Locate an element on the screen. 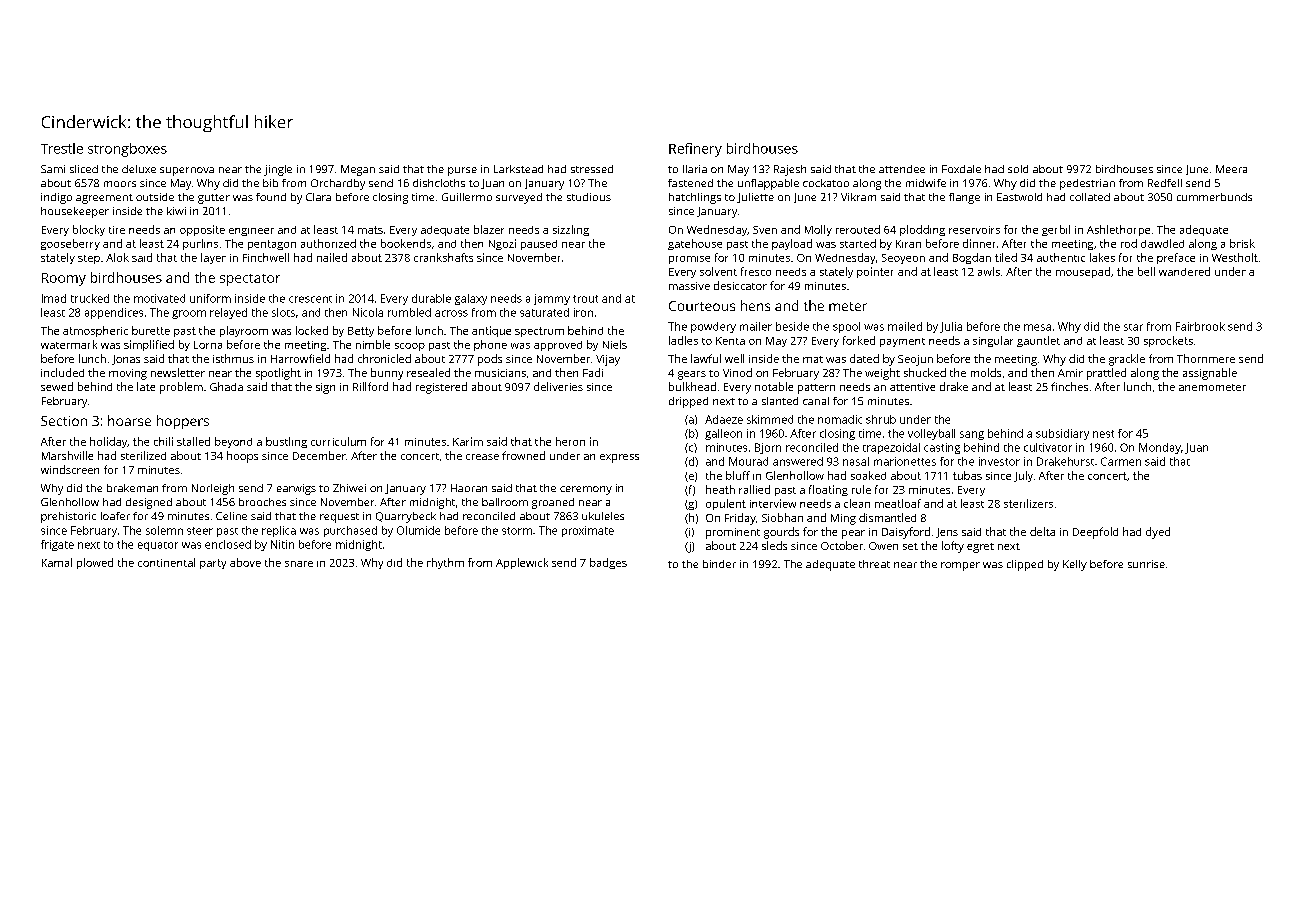 This screenshot has width=1308, height=924. strongboxes is located at coordinates (127, 150).
